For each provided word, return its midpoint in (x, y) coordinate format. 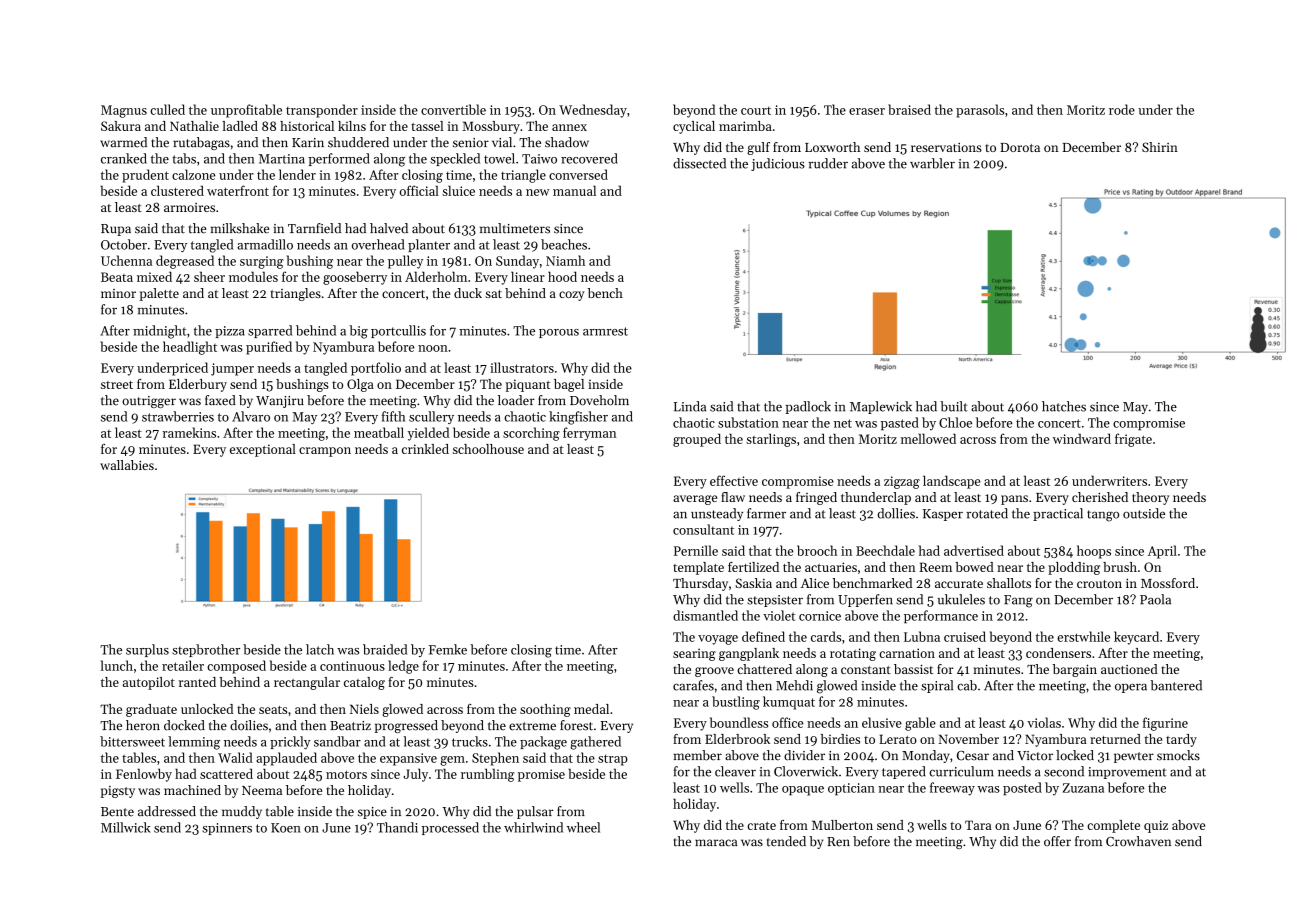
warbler (932, 163)
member (698, 755)
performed (339, 159)
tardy (1181, 740)
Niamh (565, 260)
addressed (167, 811)
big (358, 332)
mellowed (928, 438)
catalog (364, 683)
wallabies (127, 465)
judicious (778, 164)
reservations (946, 147)
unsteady (717, 514)
